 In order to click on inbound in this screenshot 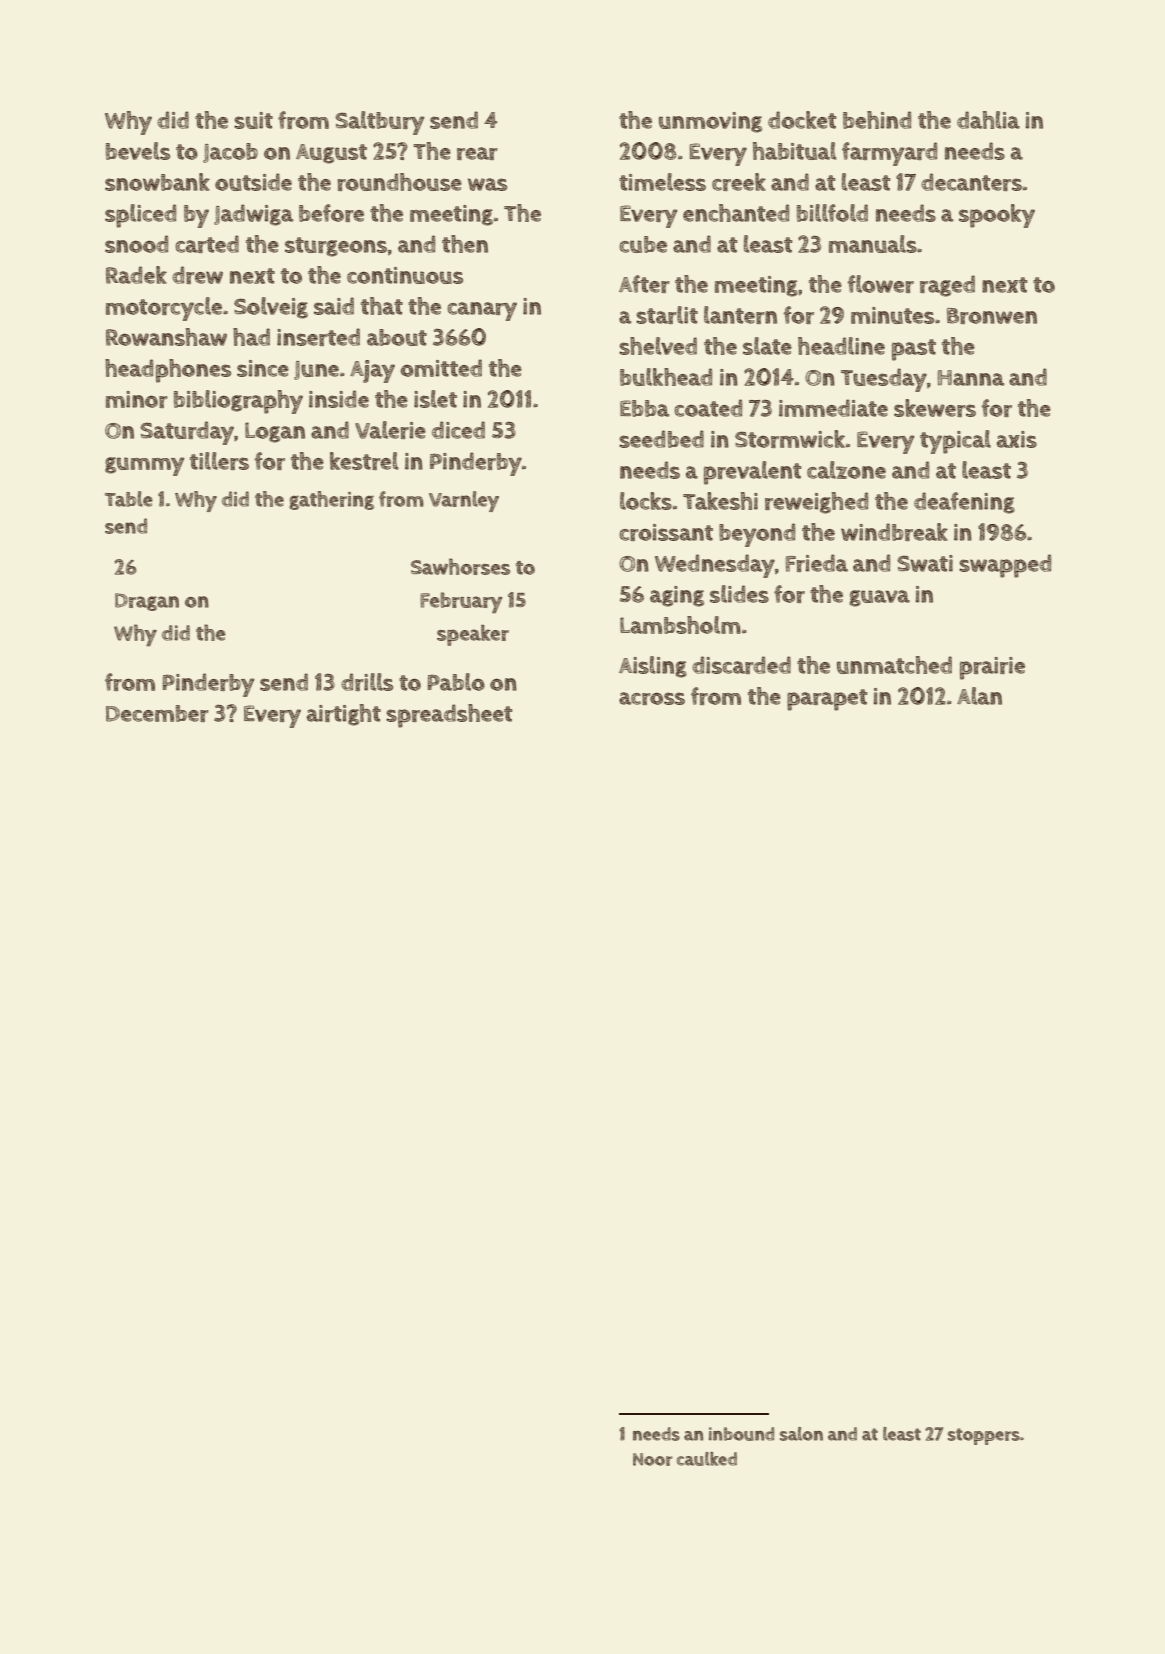, I will do `click(741, 1434)`.
